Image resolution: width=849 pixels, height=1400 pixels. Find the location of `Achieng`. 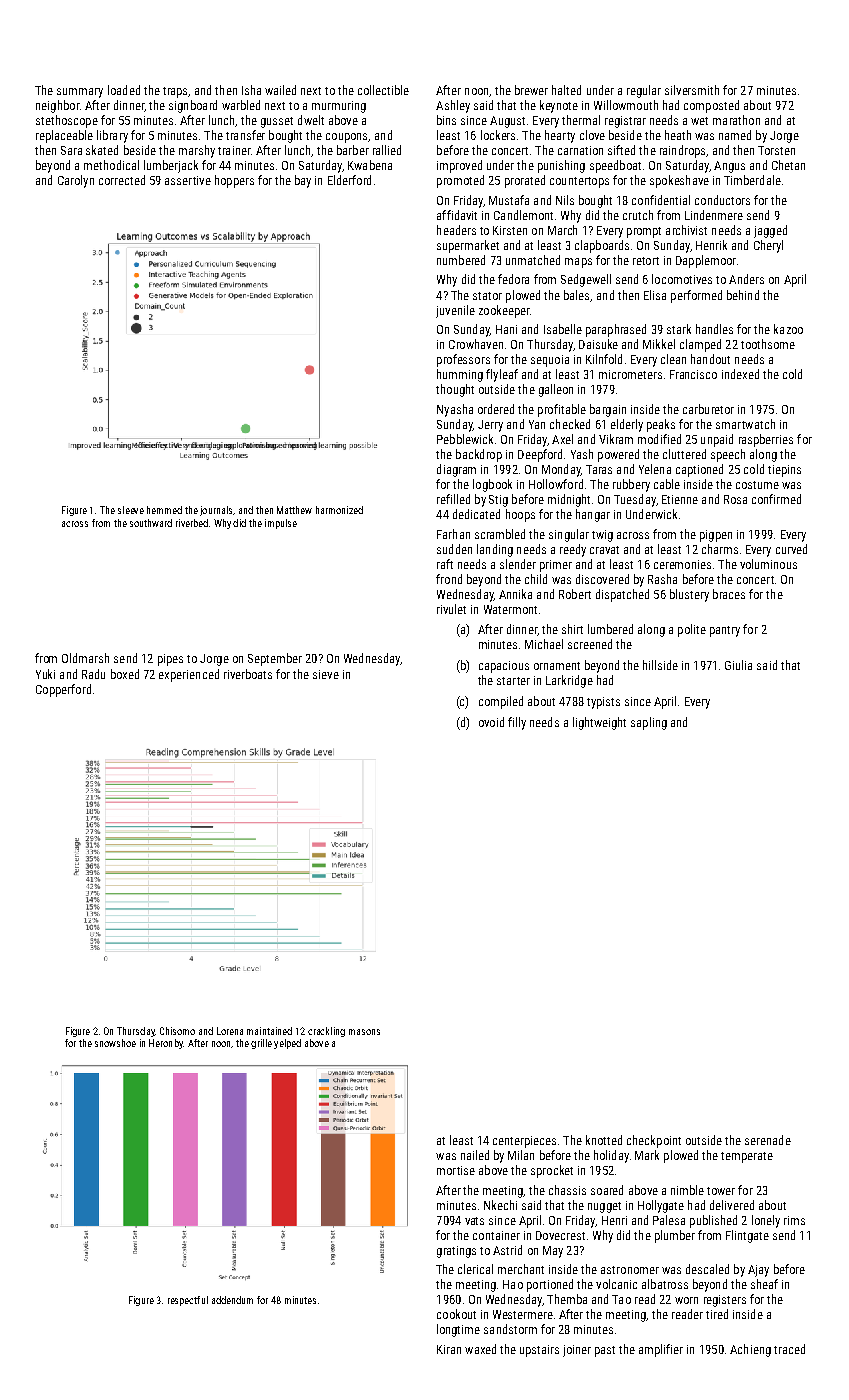

Achieng is located at coordinates (750, 1350).
